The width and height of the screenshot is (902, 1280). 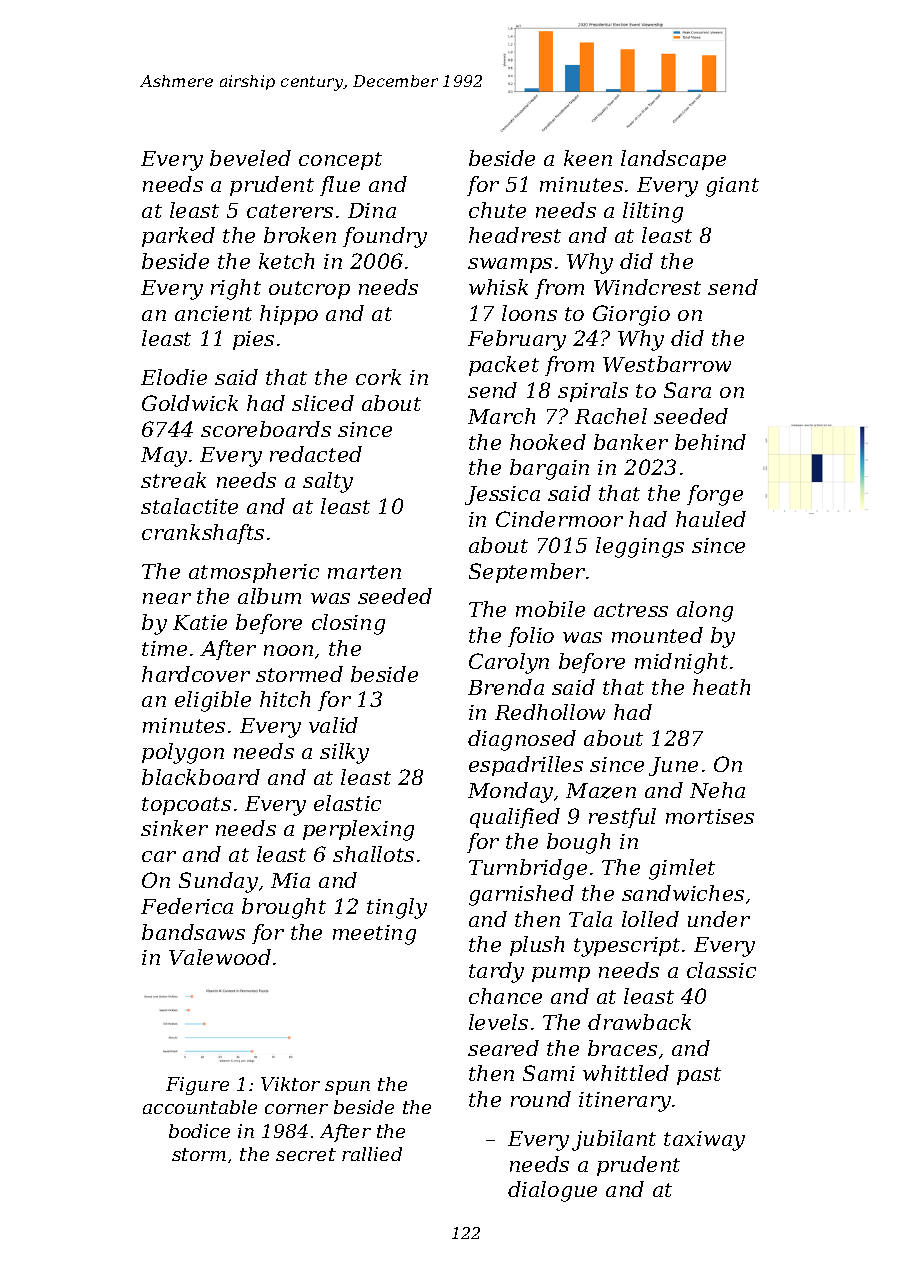 I want to click on beveled, so click(x=250, y=158).
